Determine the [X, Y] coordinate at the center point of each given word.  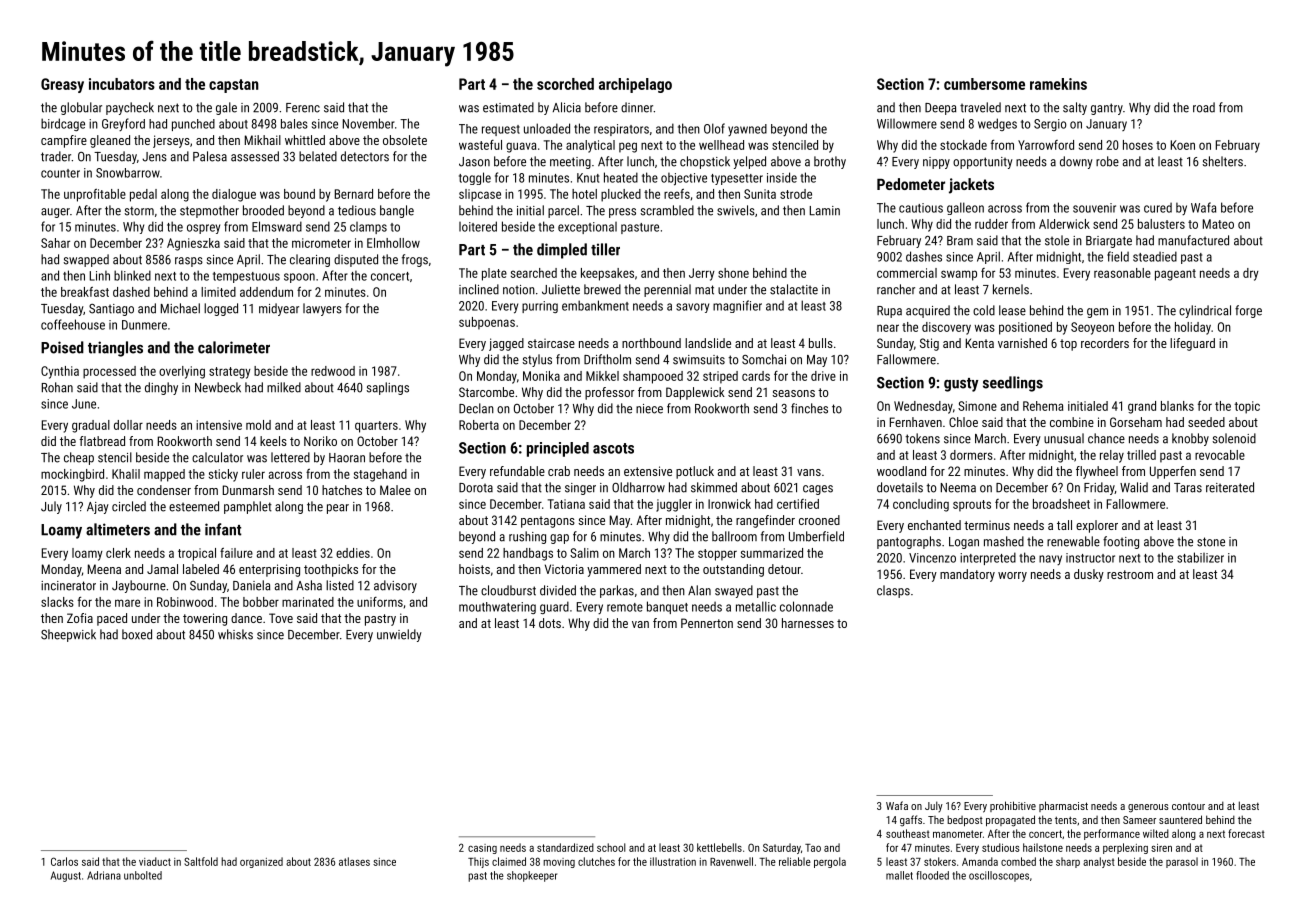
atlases [354, 861]
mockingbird [72, 475]
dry [1251, 274]
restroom [1130, 574]
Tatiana [566, 504]
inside [782, 177]
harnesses [808, 623]
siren [1161, 848]
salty [1075, 108]
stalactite [794, 289]
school [611, 847]
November [369, 123]
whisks [235, 634]
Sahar [55, 243]
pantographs [909, 542]
